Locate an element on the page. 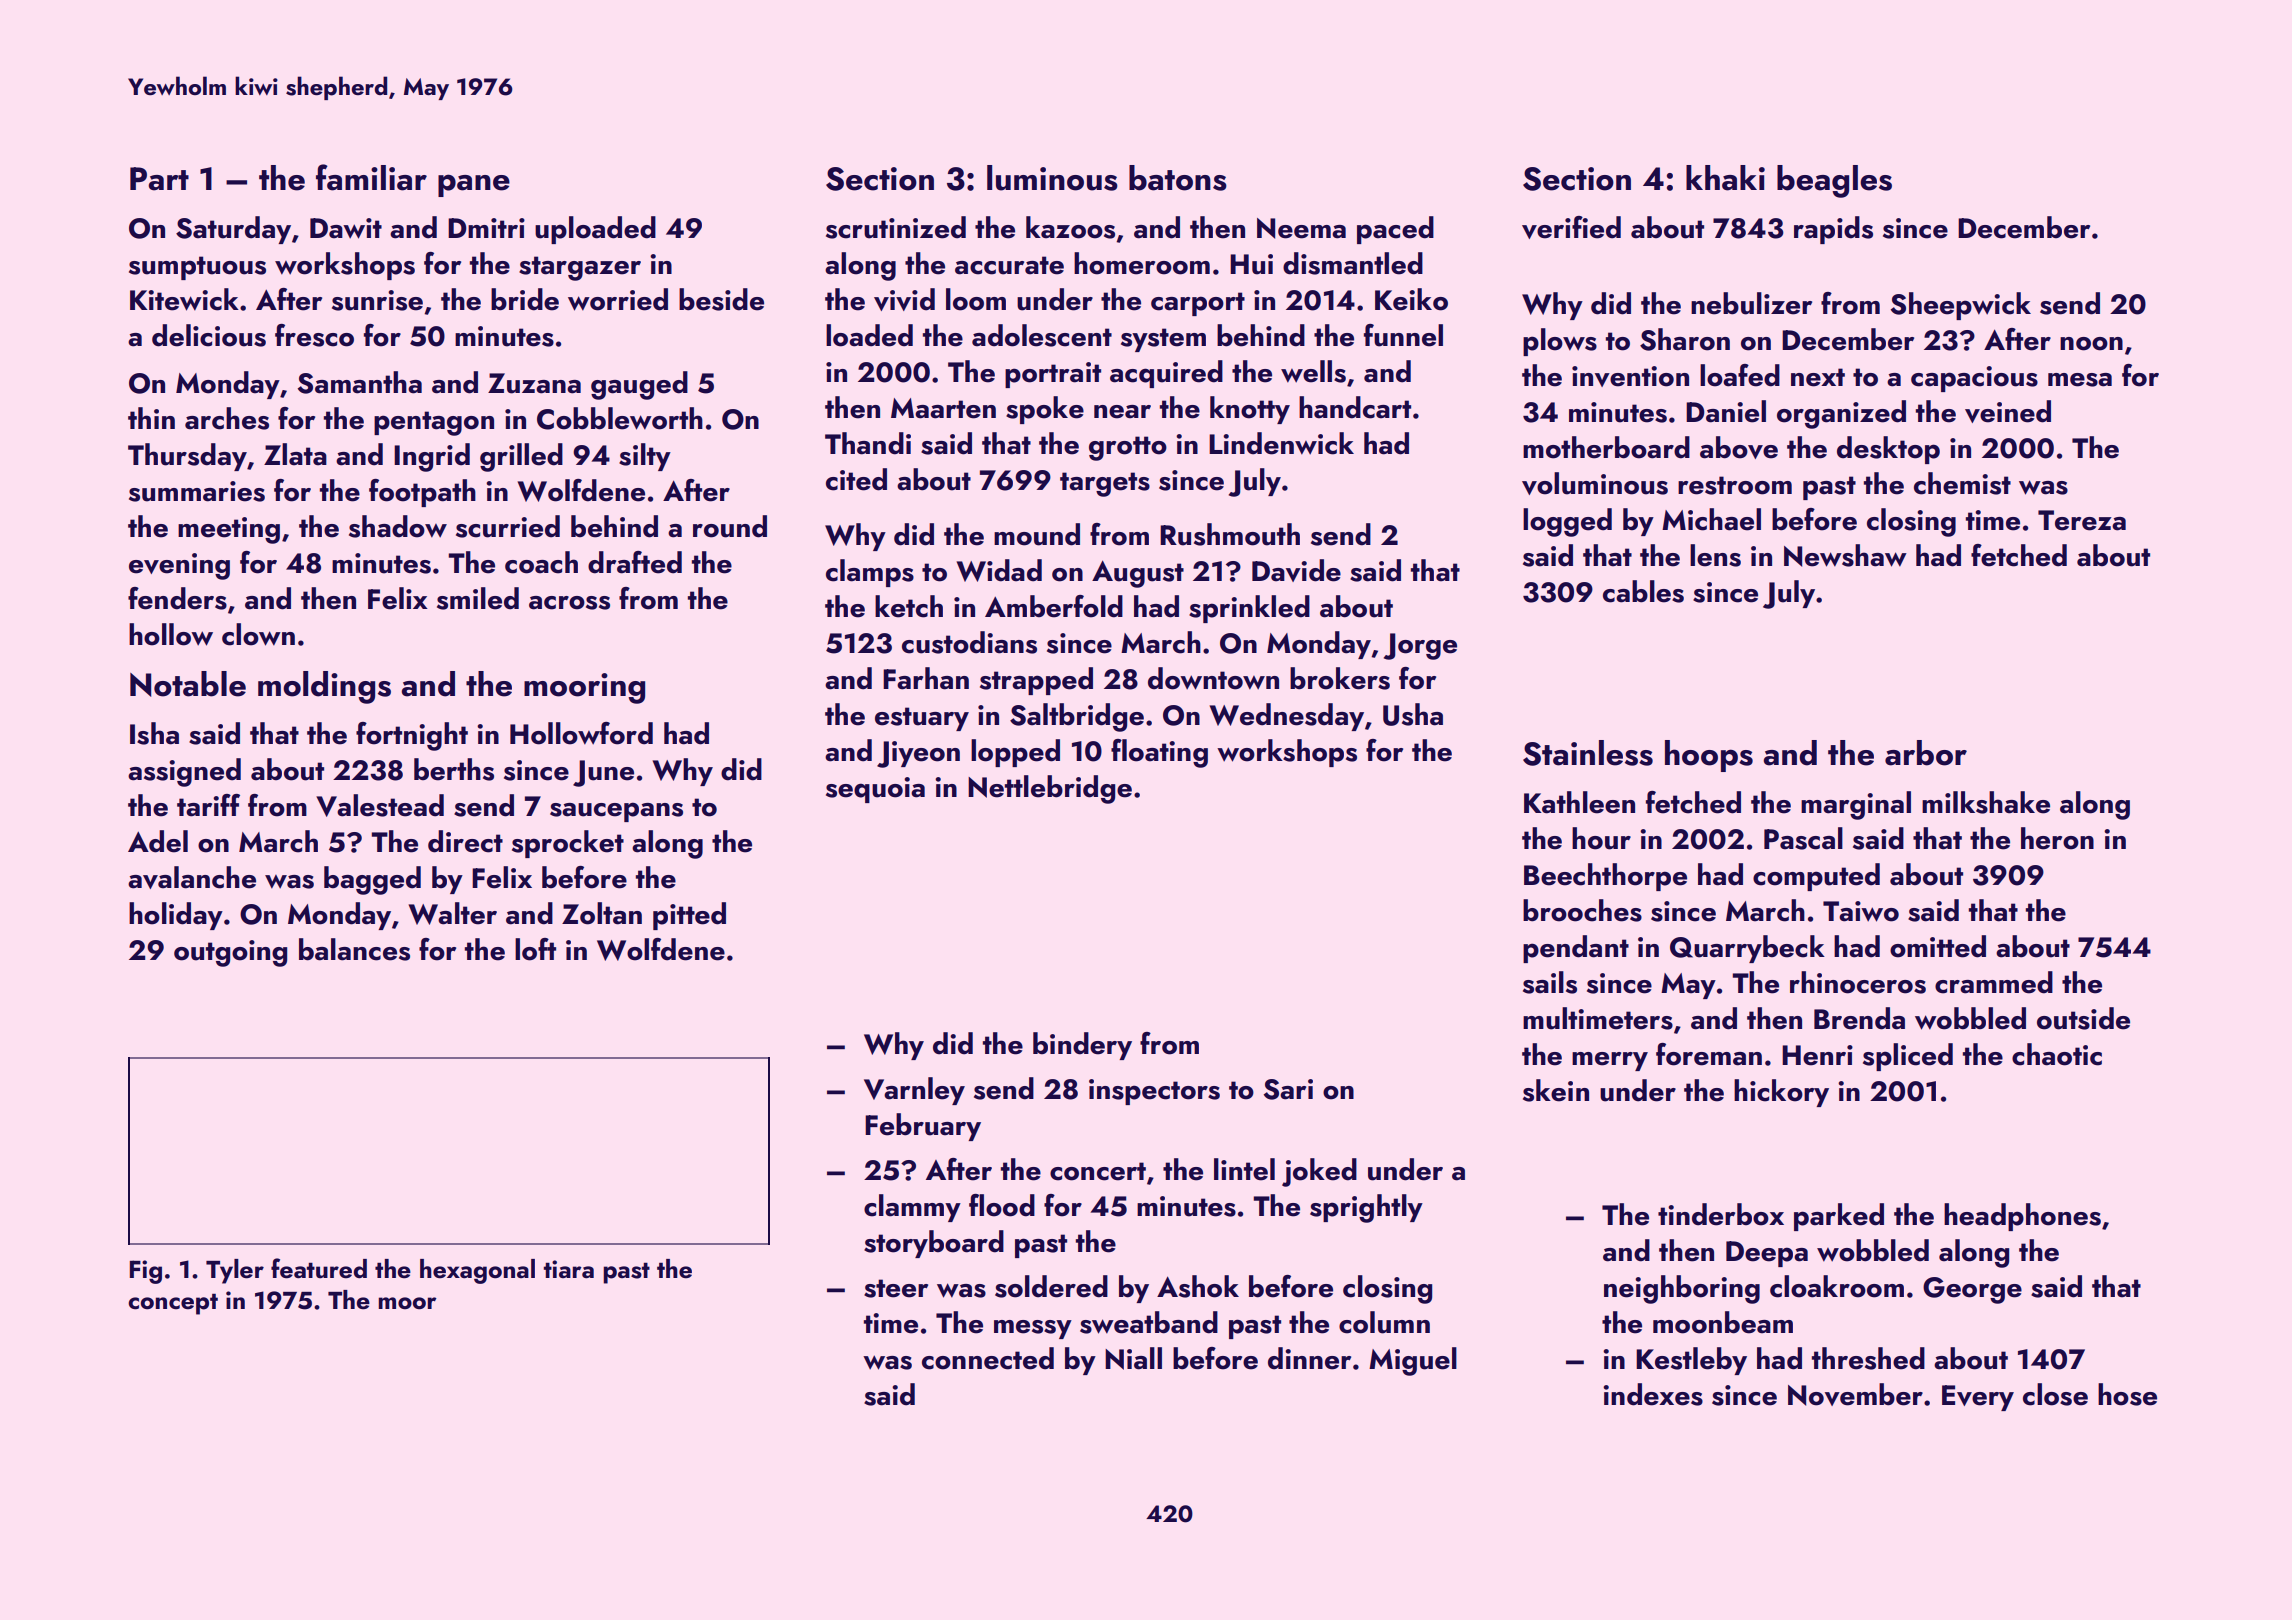  stargazer is located at coordinates (580, 268).
